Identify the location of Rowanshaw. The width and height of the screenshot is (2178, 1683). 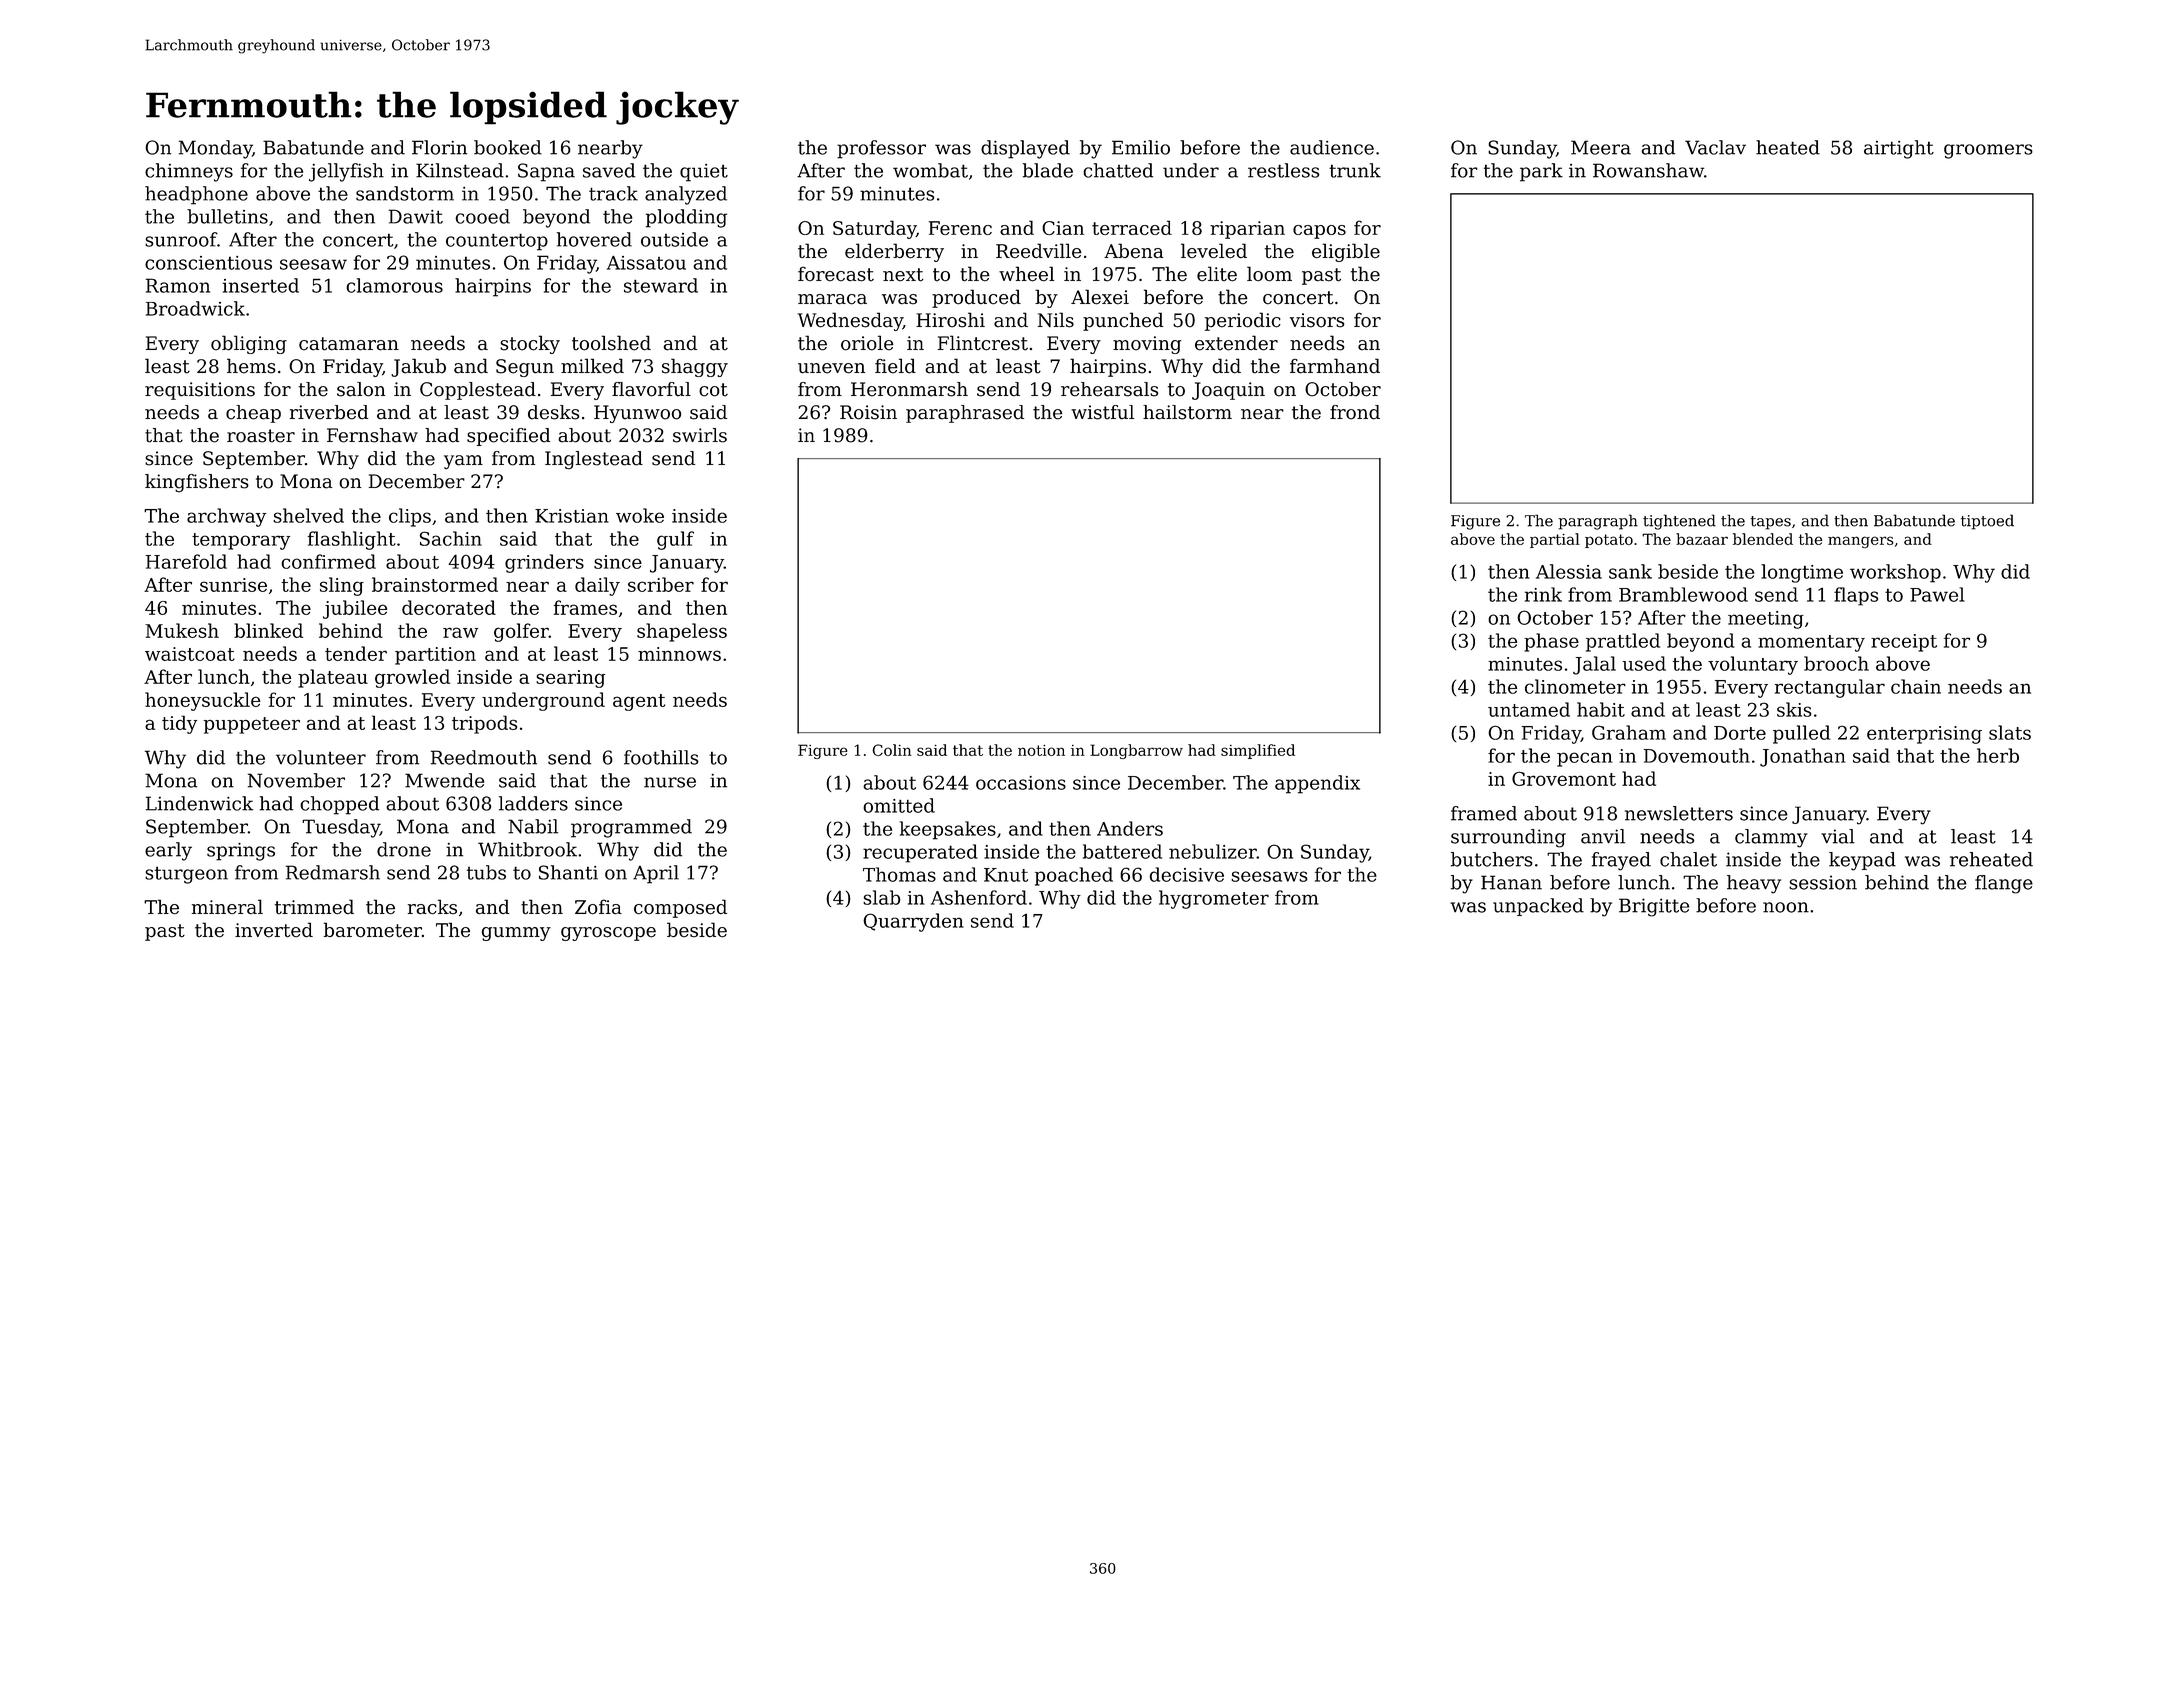
(1648, 170).
